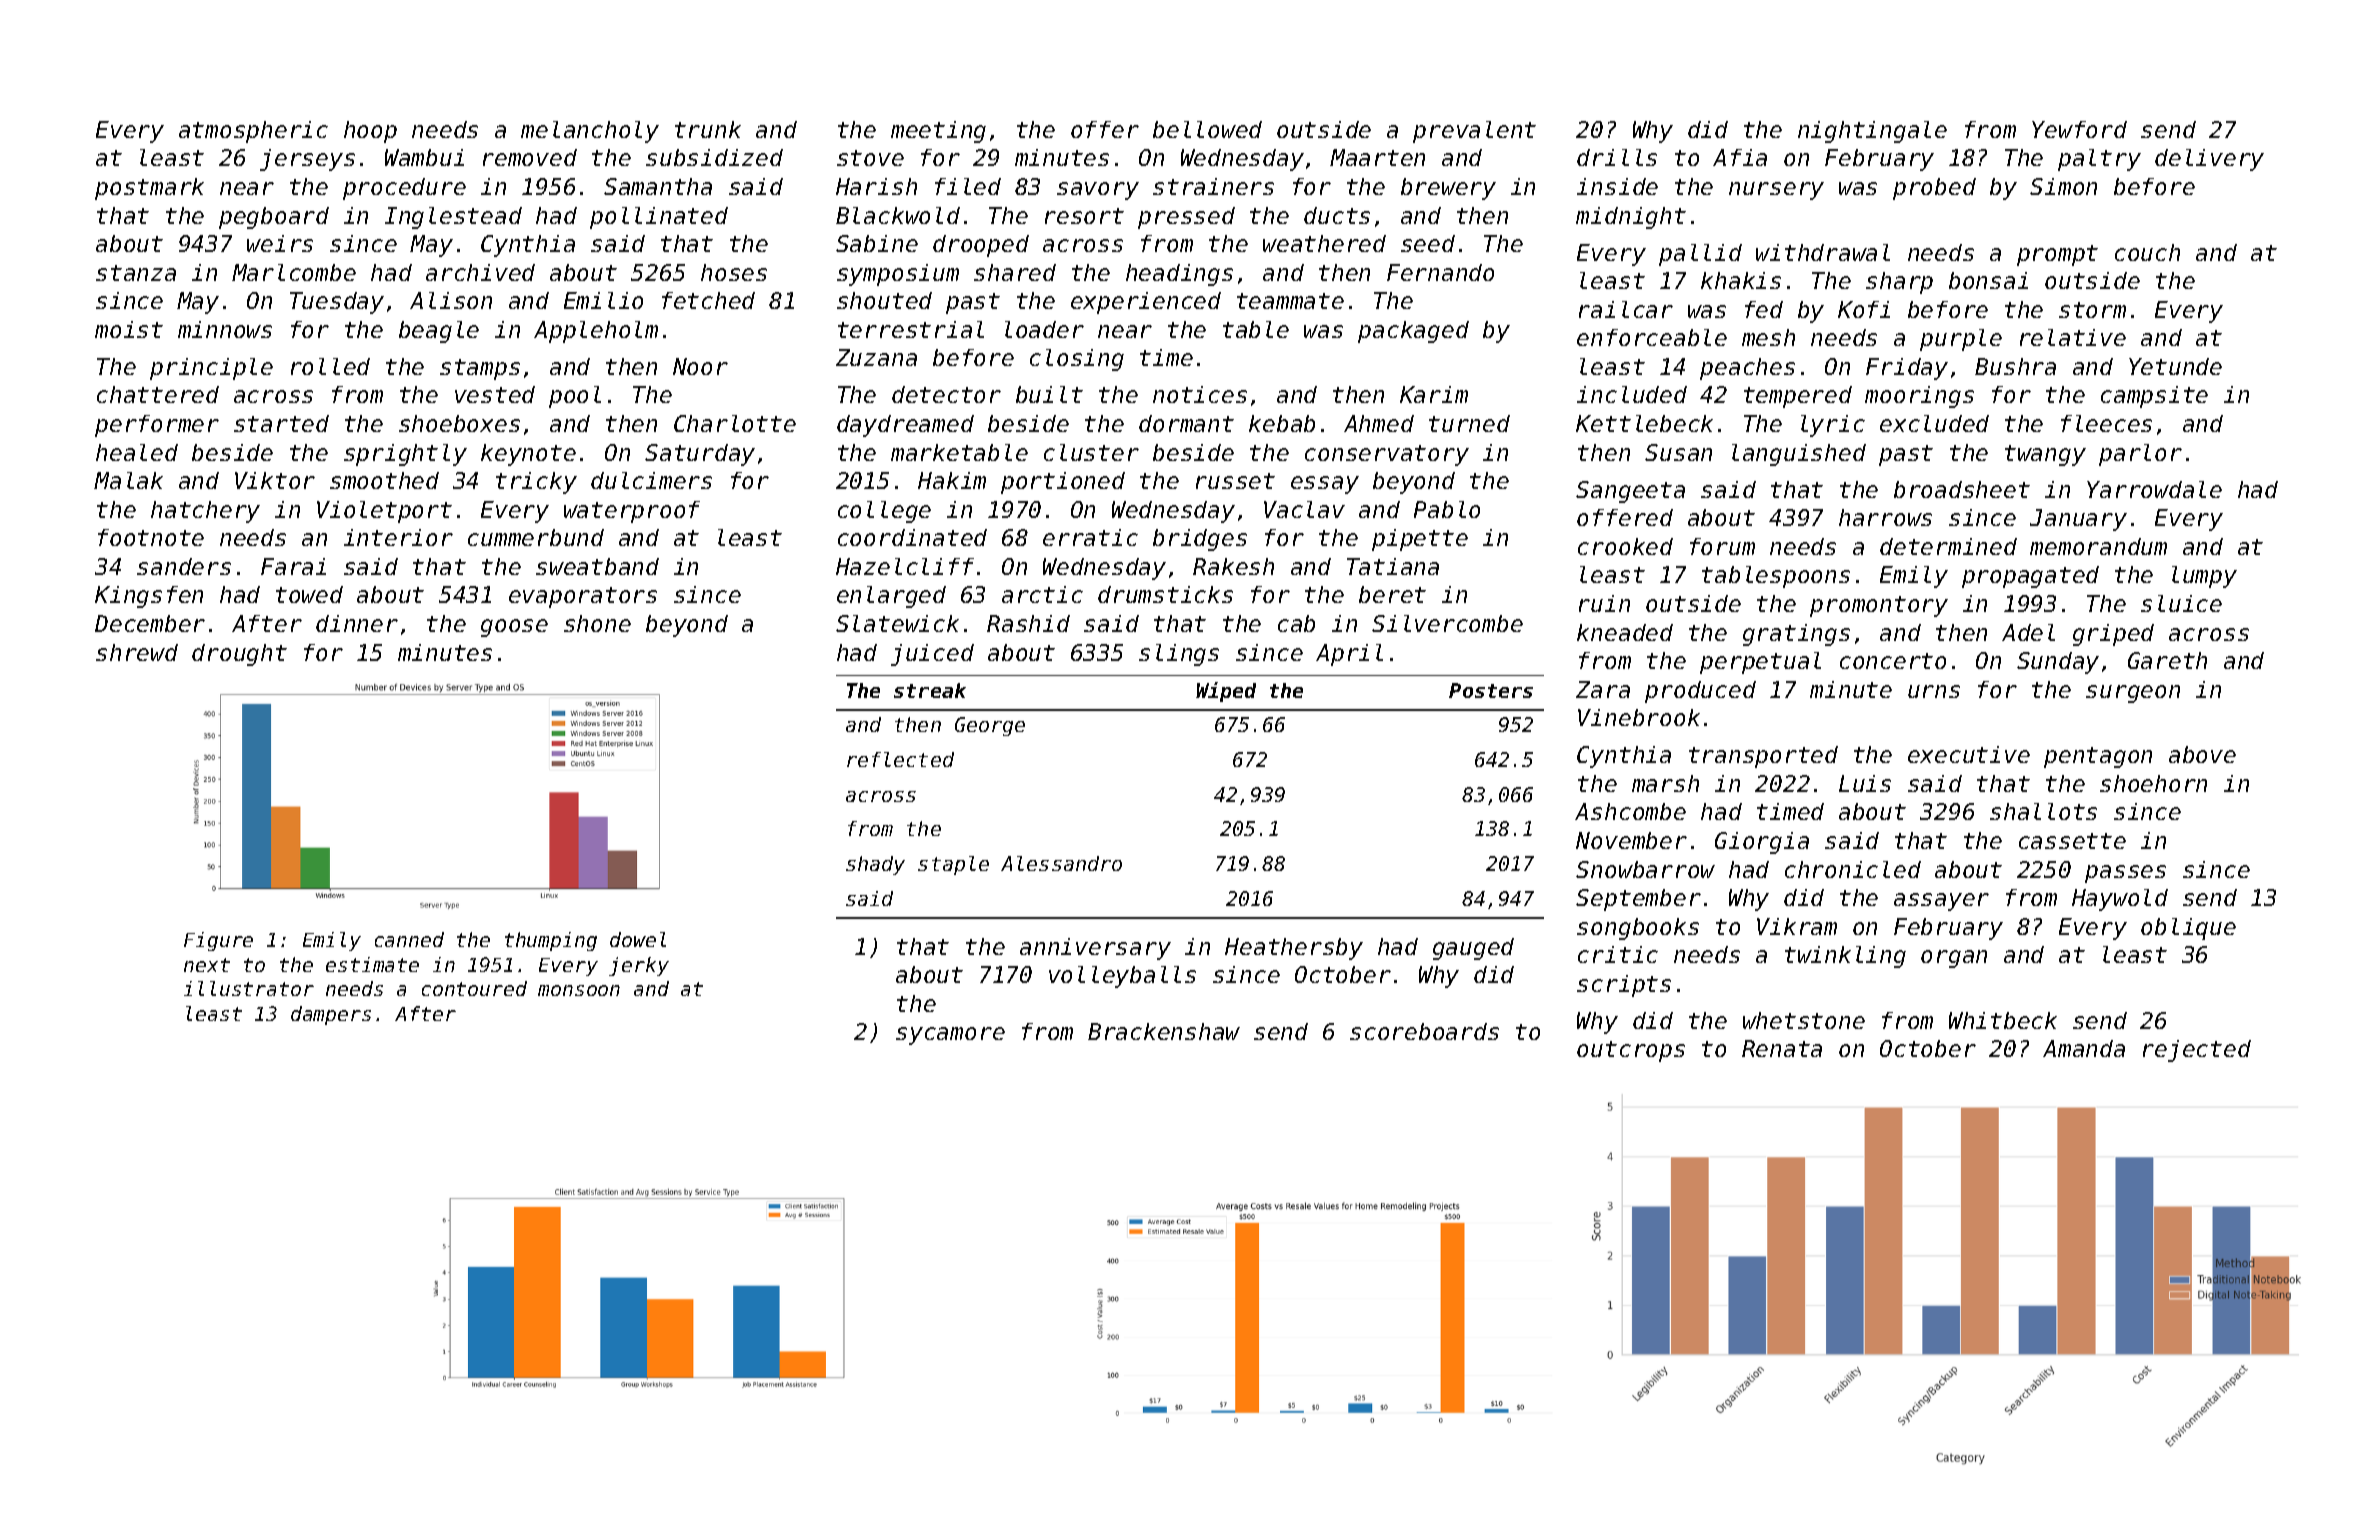  What do you see at coordinates (1207, 129) in the image?
I see `bellowed` at bounding box center [1207, 129].
